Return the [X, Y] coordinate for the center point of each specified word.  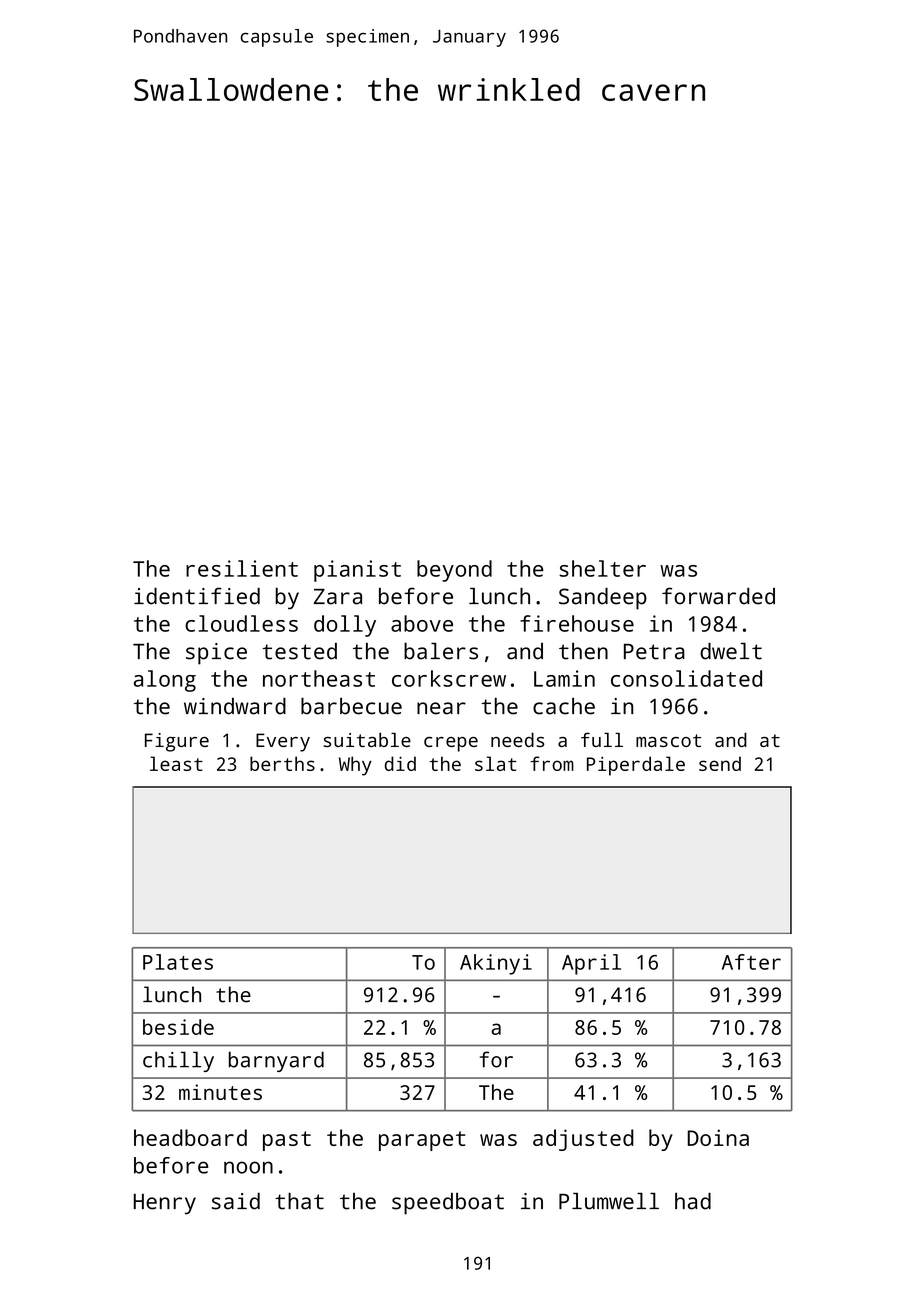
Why [355, 766]
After [751, 962]
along [165, 681]
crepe [451, 744]
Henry [165, 1204]
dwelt [731, 651]
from [552, 763]
